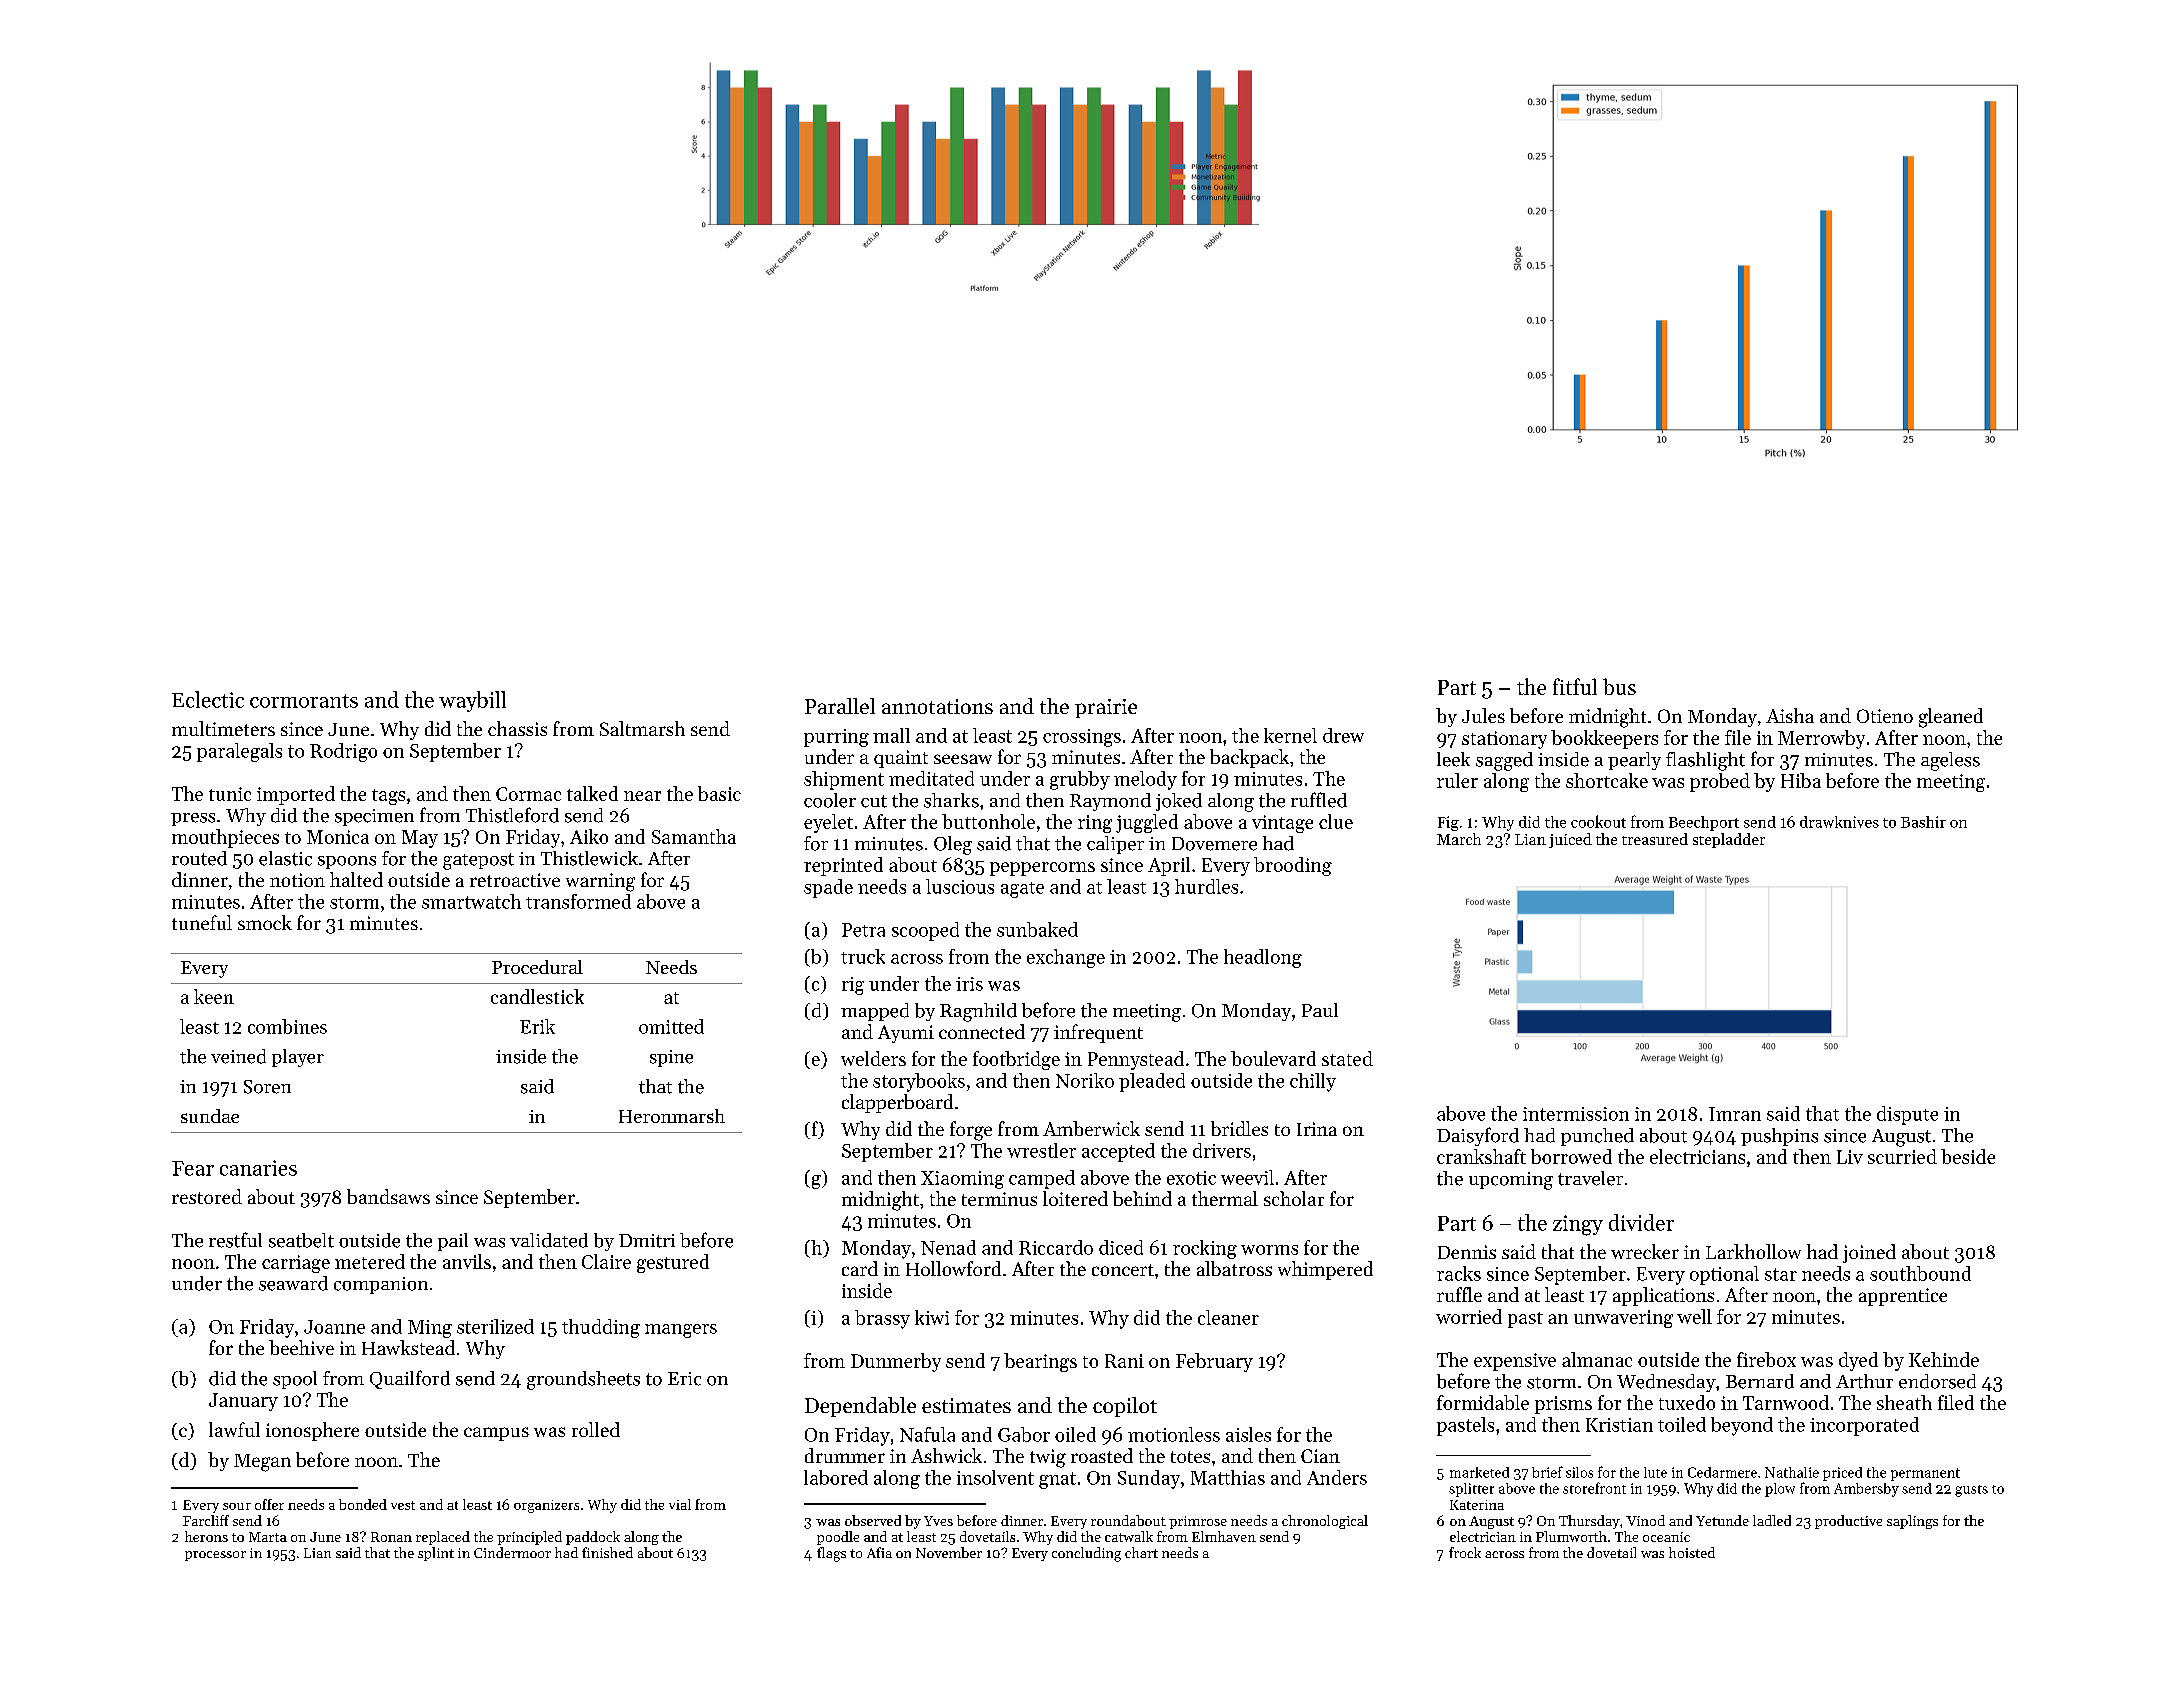 The height and width of the screenshot is (1683, 2178). What do you see at coordinates (1885, 716) in the screenshot?
I see `Otieno` at bounding box center [1885, 716].
